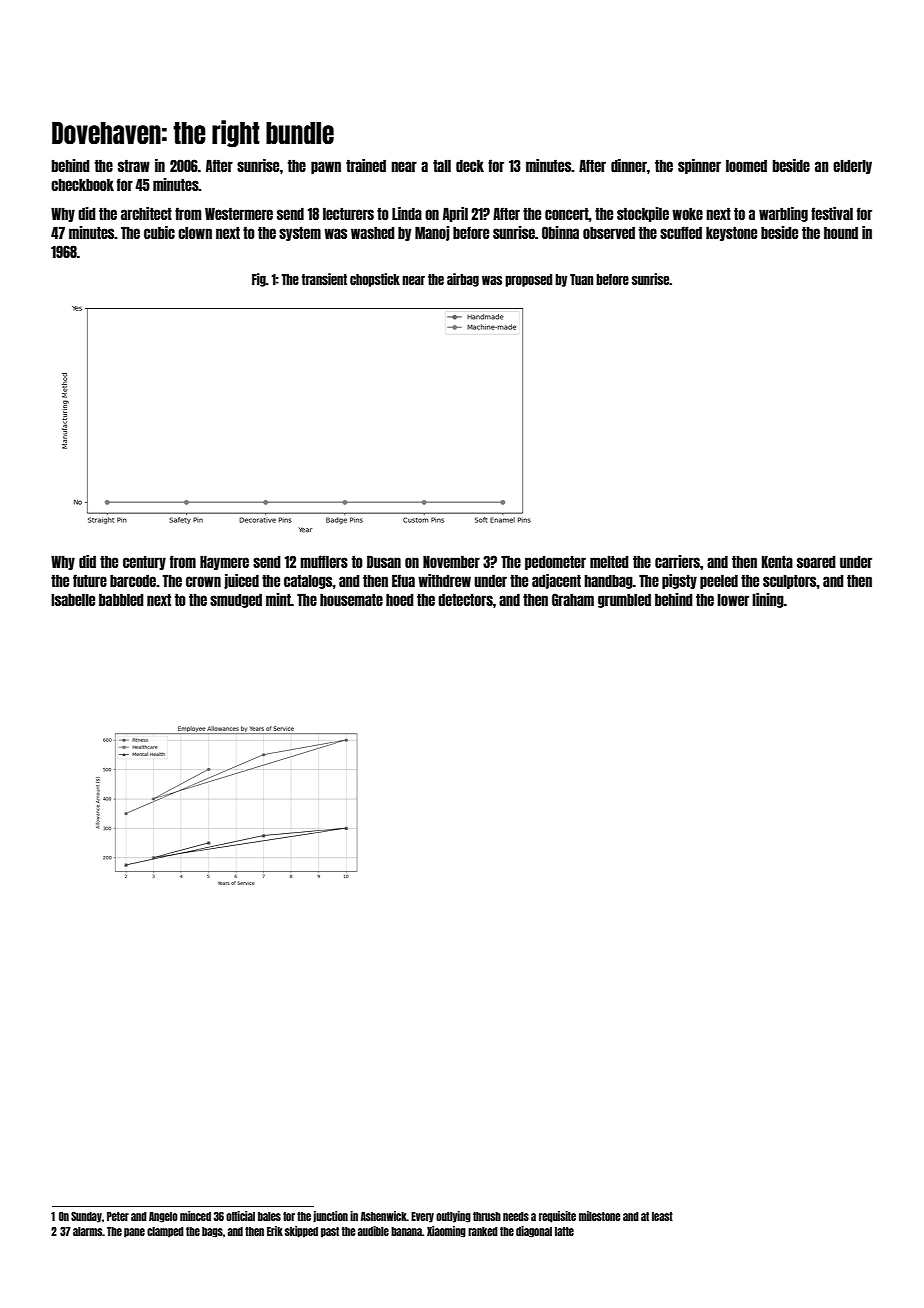 The width and height of the screenshot is (924, 1308). I want to click on Peter, so click(118, 1216).
